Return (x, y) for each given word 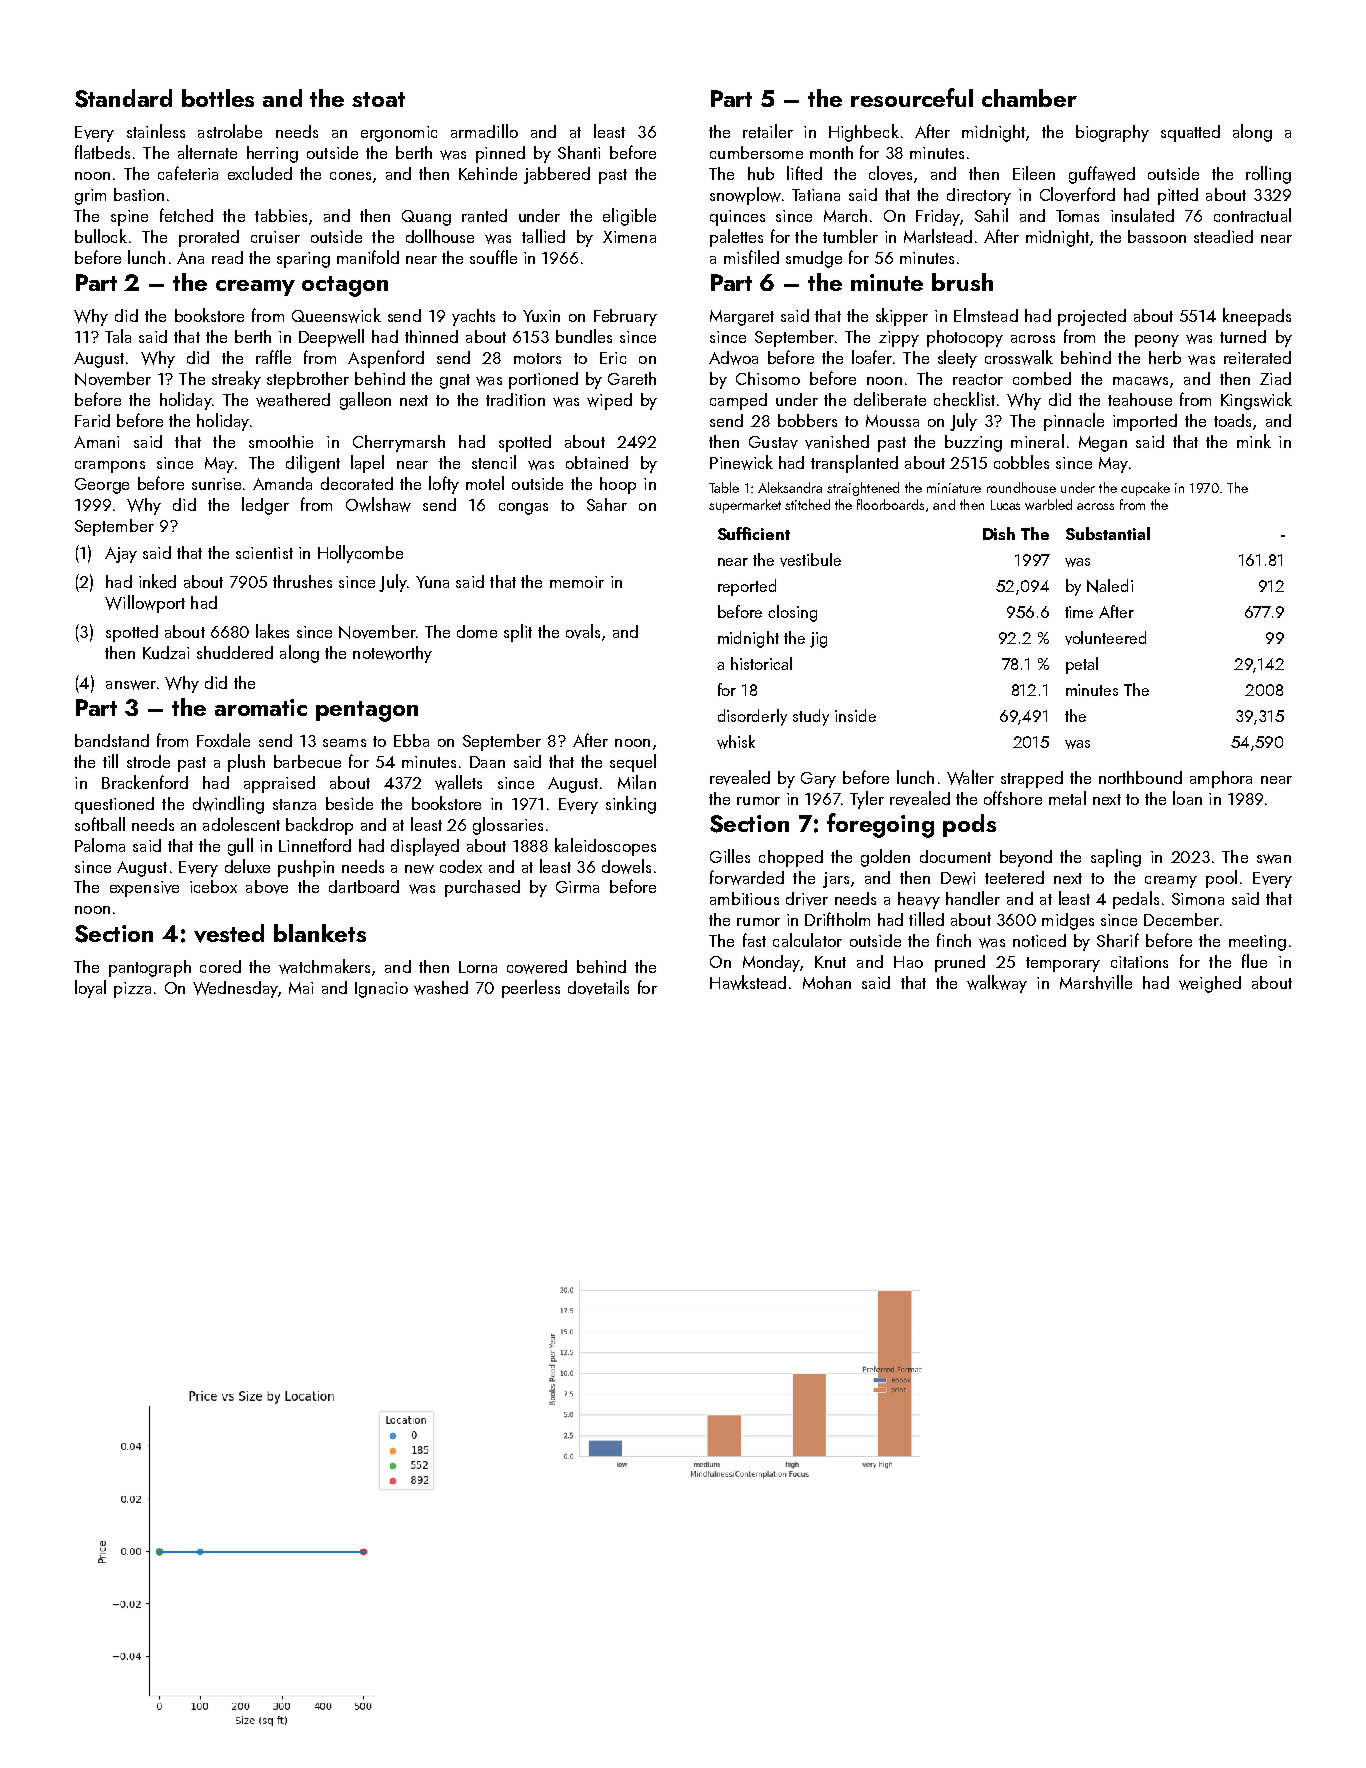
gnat (455, 381)
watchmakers (324, 966)
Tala (118, 336)
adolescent (241, 824)
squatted (1190, 133)
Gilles (730, 856)
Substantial (1108, 533)
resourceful (912, 97)
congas (523, 509)
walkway (997, 984)
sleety (957, 359)
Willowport (145, 604)
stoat (378, 99)
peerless (531, 989)
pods (969, 825)
